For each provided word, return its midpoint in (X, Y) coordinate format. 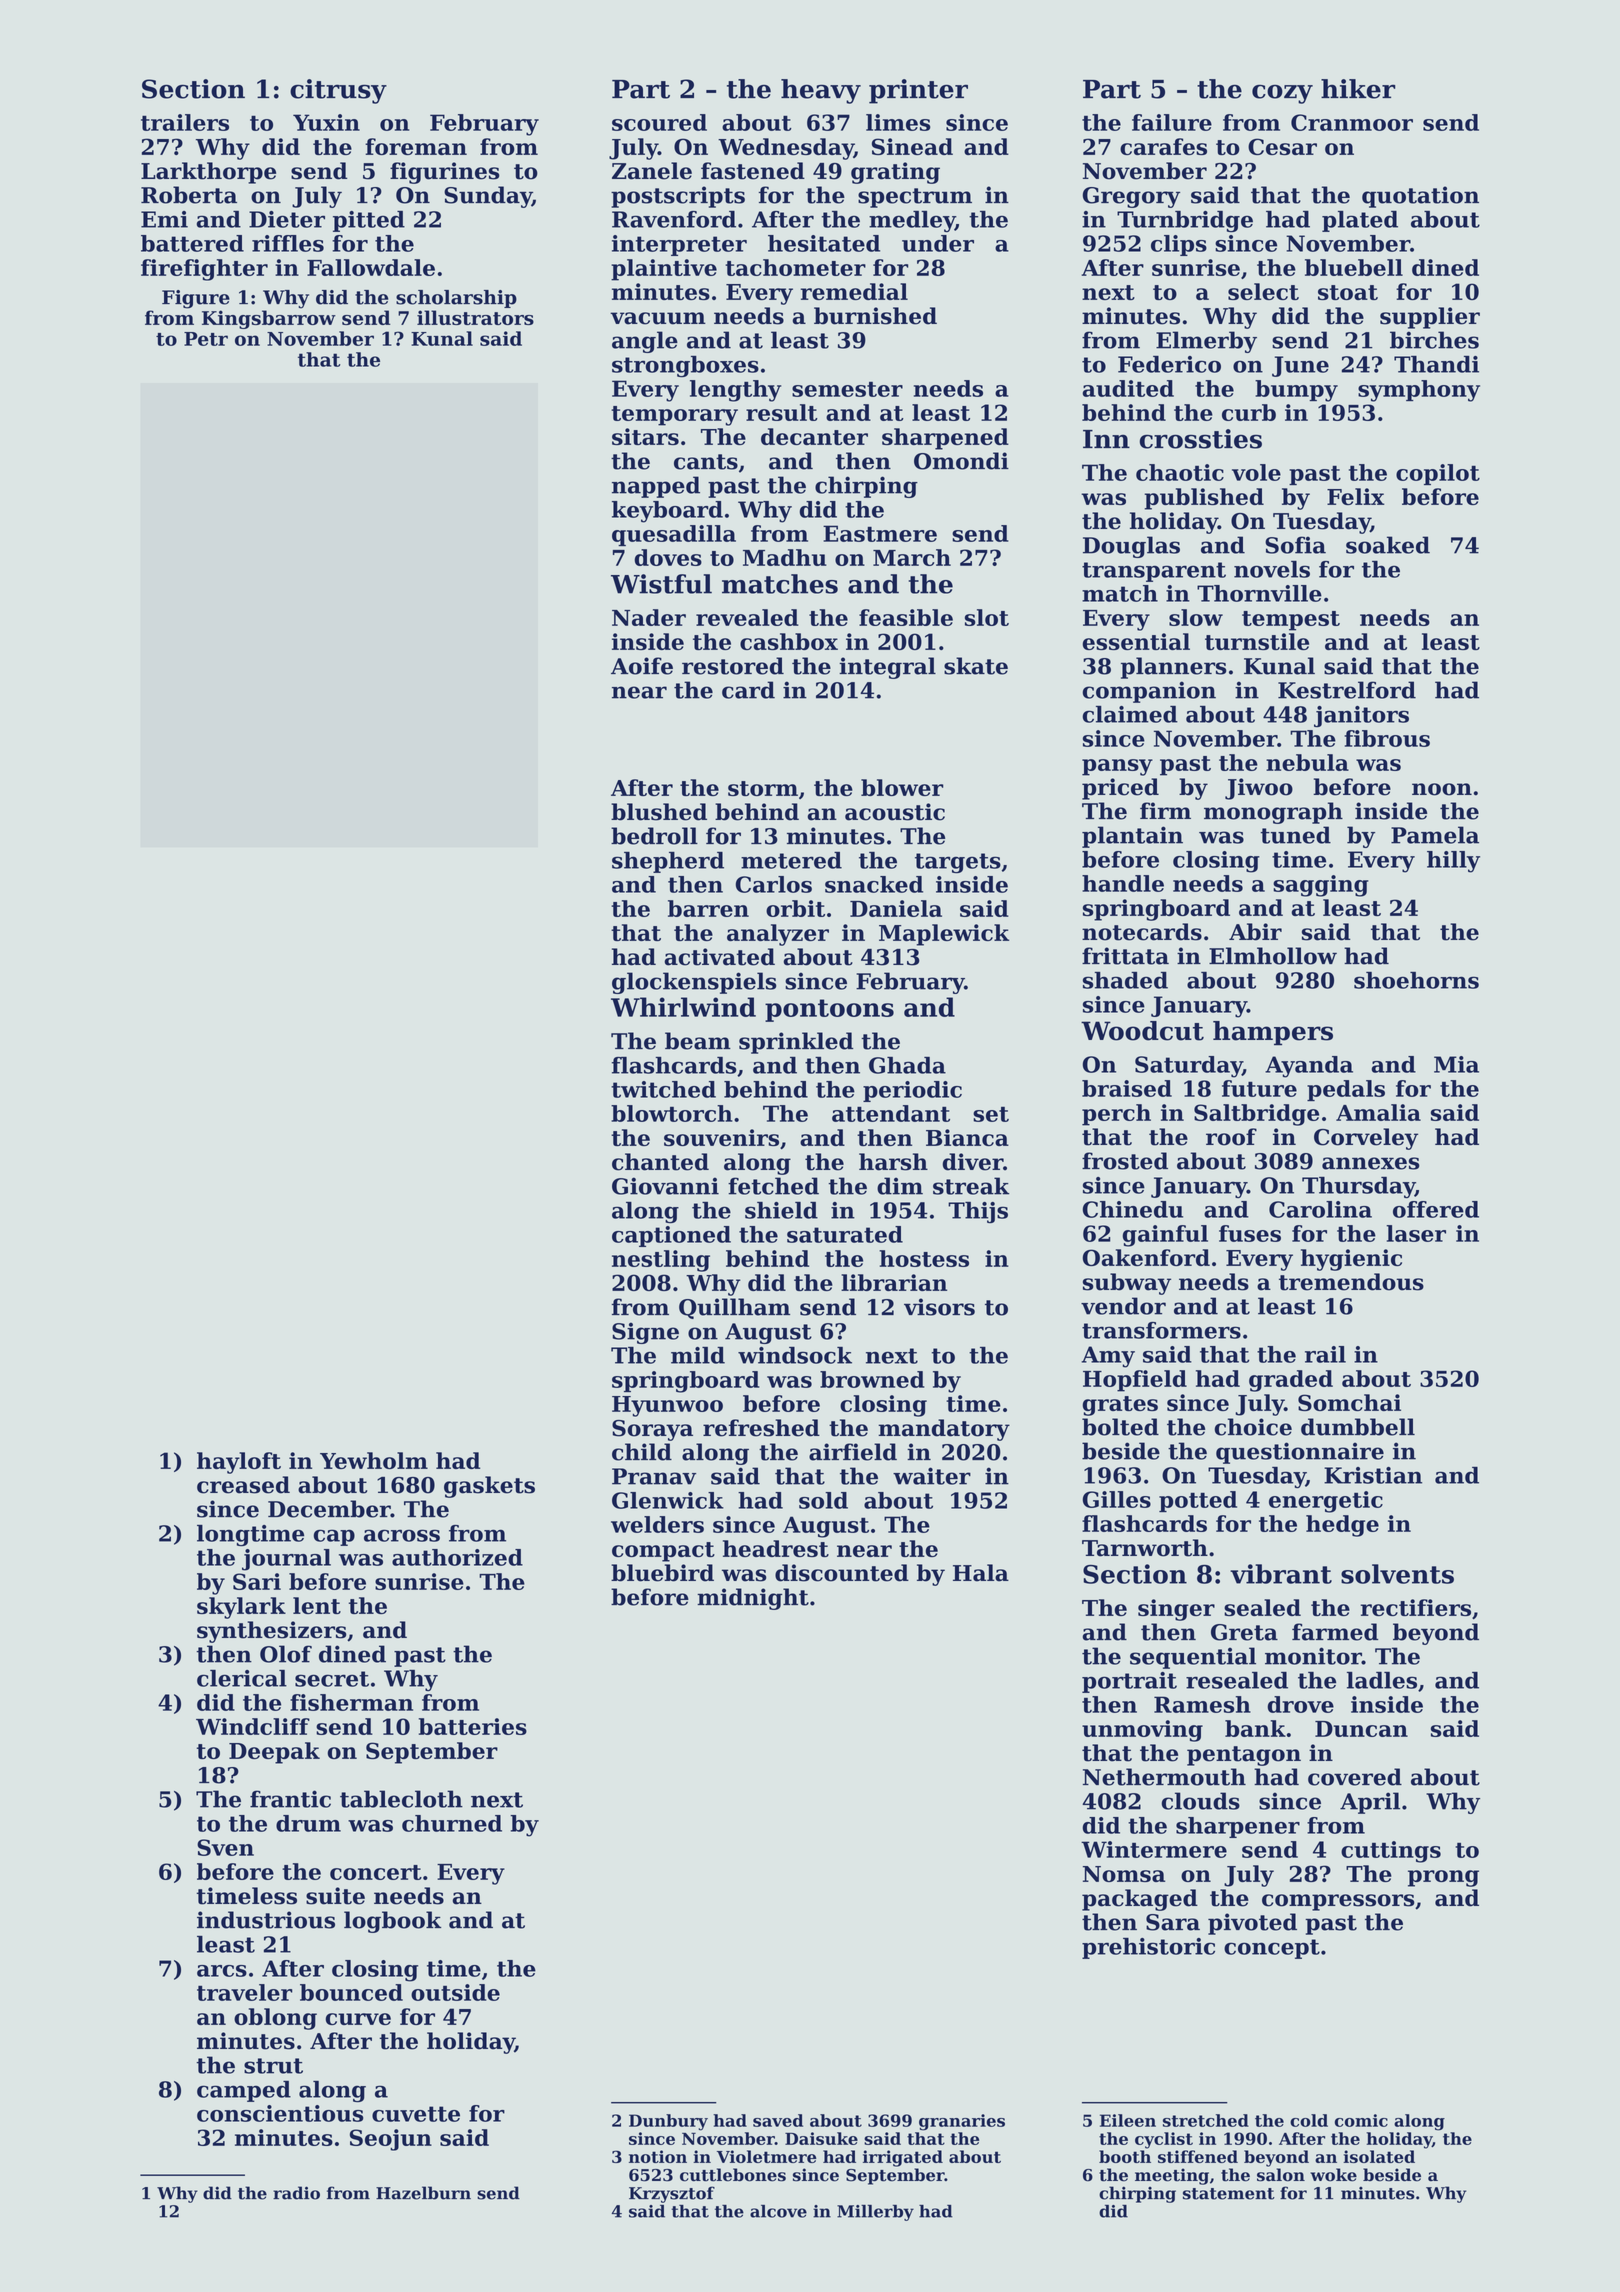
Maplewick (944, 935)
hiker (1358, 89)
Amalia (1378, 1112)
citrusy (338, 91)
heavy (821, 91)
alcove (778, 2211)
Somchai (1349, 1402)
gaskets (489, 1487)
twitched (663, 1089)
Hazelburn (423, 2193)
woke (1333, 2175)
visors (939, 1307)
